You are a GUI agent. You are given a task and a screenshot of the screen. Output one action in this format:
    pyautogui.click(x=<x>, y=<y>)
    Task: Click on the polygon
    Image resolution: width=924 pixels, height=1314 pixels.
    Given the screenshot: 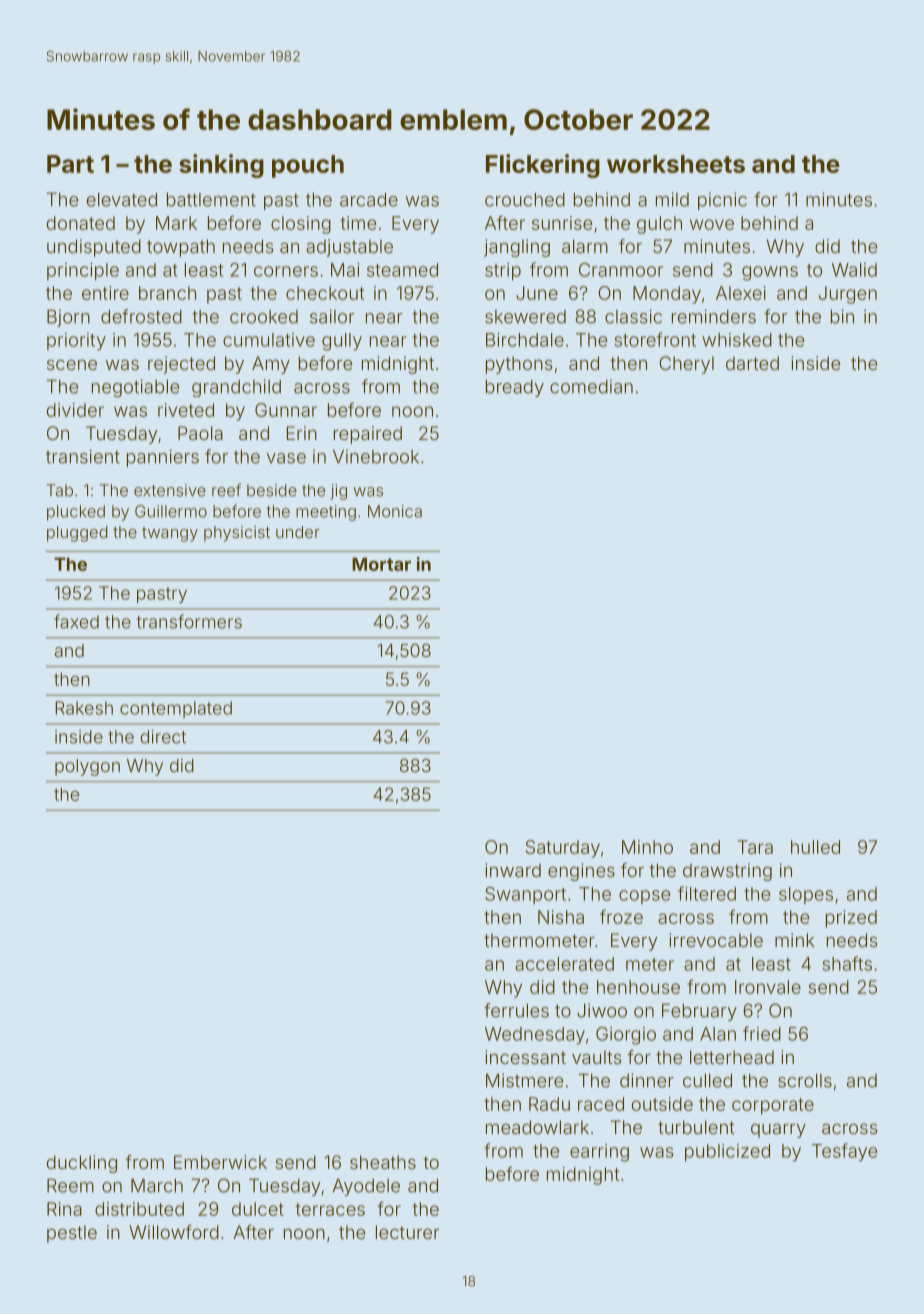 What is the action you would take?
    pyautogui.click(x=87, y=767)
